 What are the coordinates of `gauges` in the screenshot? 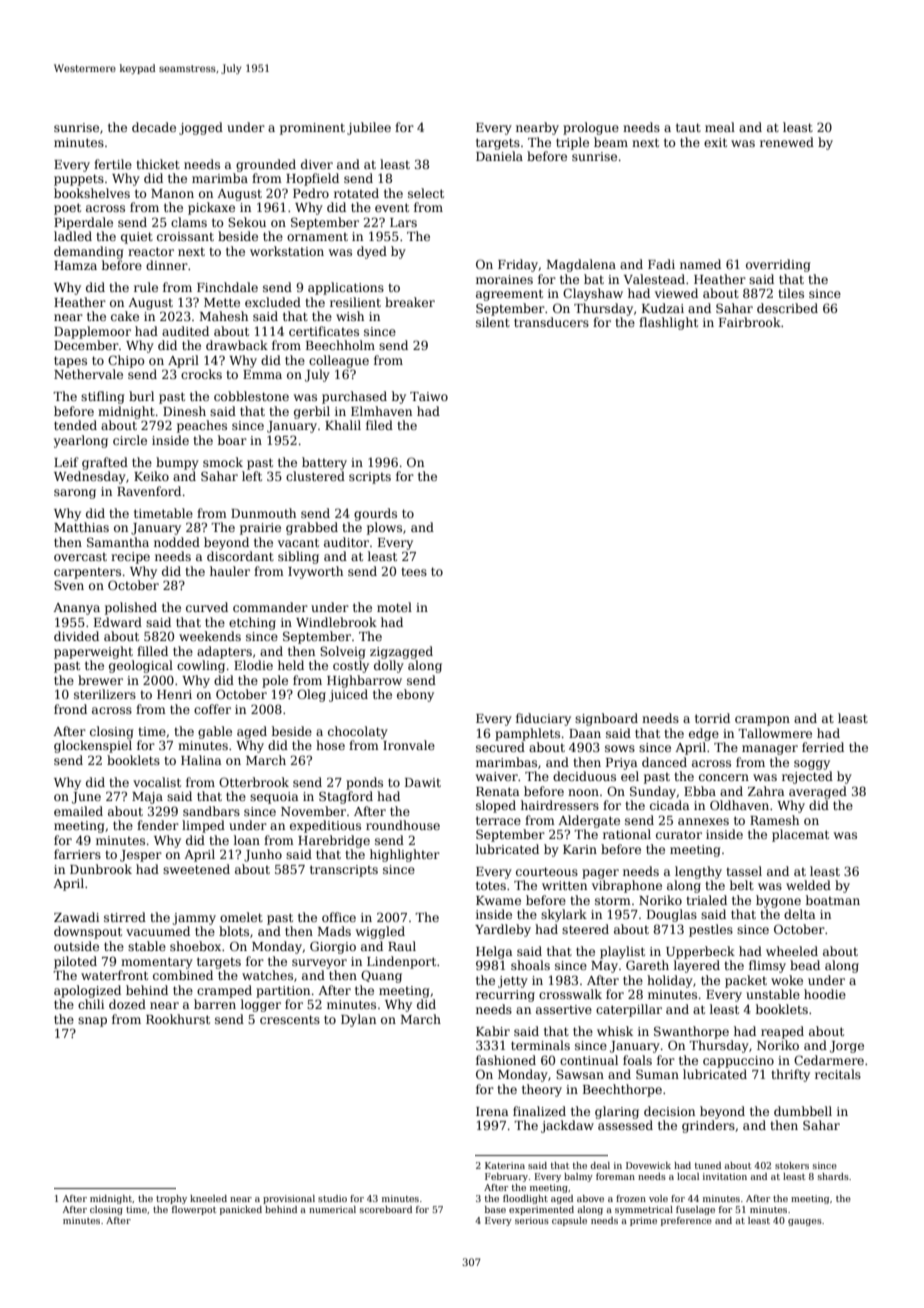 It's located at (805, 1222).
